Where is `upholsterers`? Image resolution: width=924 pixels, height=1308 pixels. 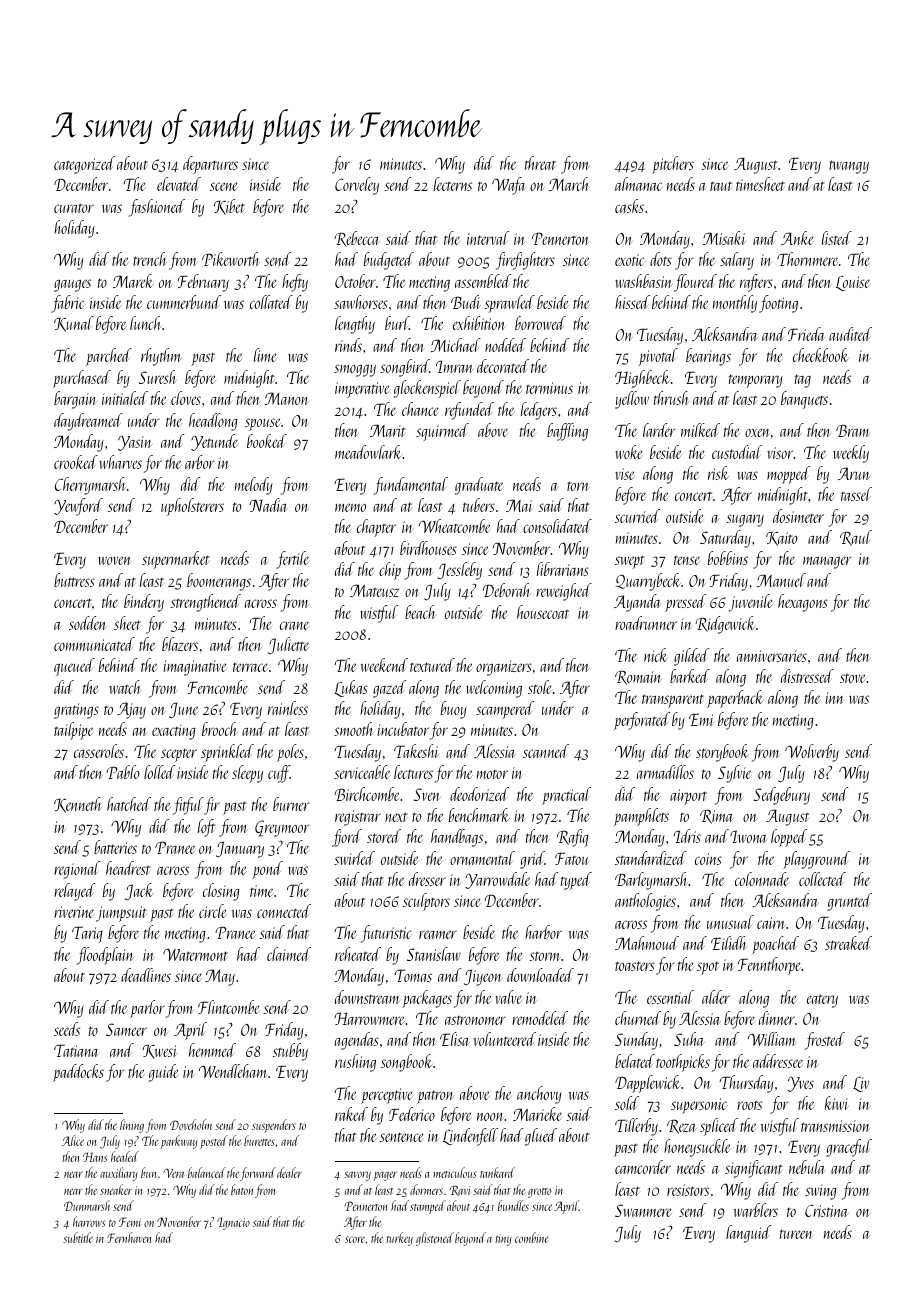
upholsterers is located at coordinates (192, 507).
